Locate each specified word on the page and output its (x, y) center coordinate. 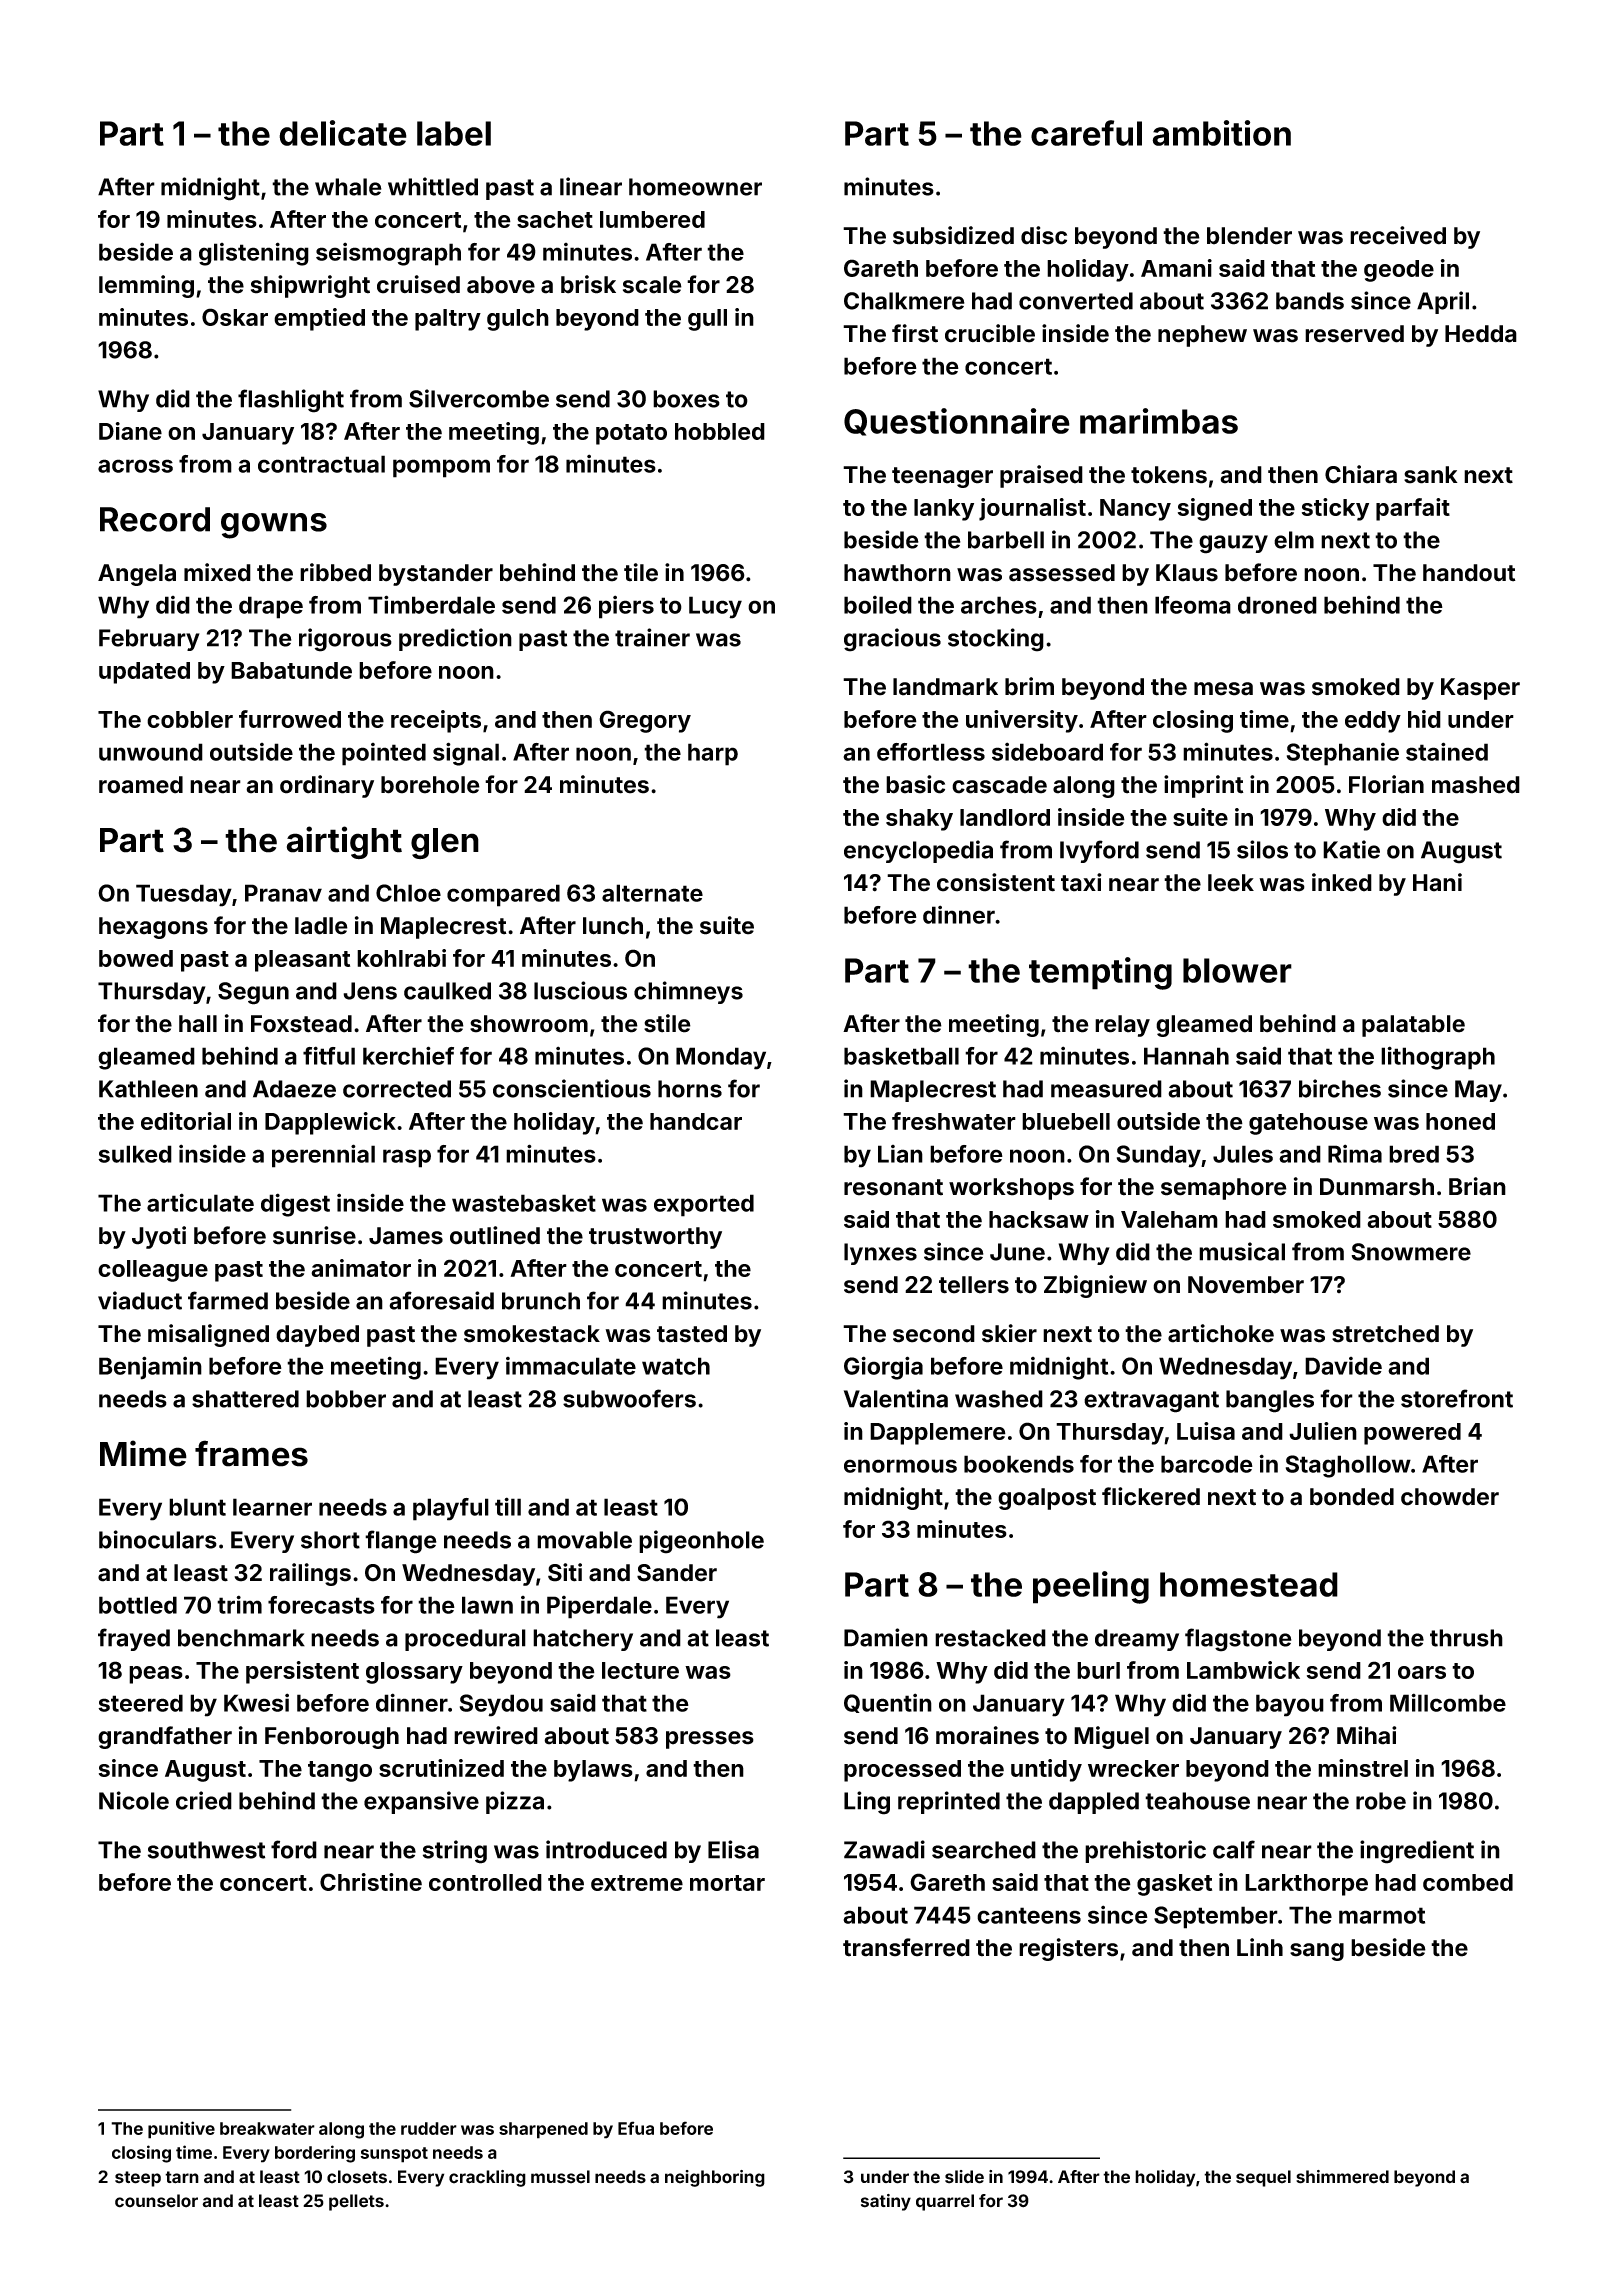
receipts (436, 721)
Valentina (896, 1398)
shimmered (1342, 2177)
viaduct (140, 1300)
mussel (560, 2177)
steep (138, 2179)
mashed (1476, 785)
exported (704, 1205)
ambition (1221, 133)
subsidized (953, 235)
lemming (146, 286)
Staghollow (1348, 1466)
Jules (1243, 1154)
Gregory (645, 721)
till (508, 1506)
